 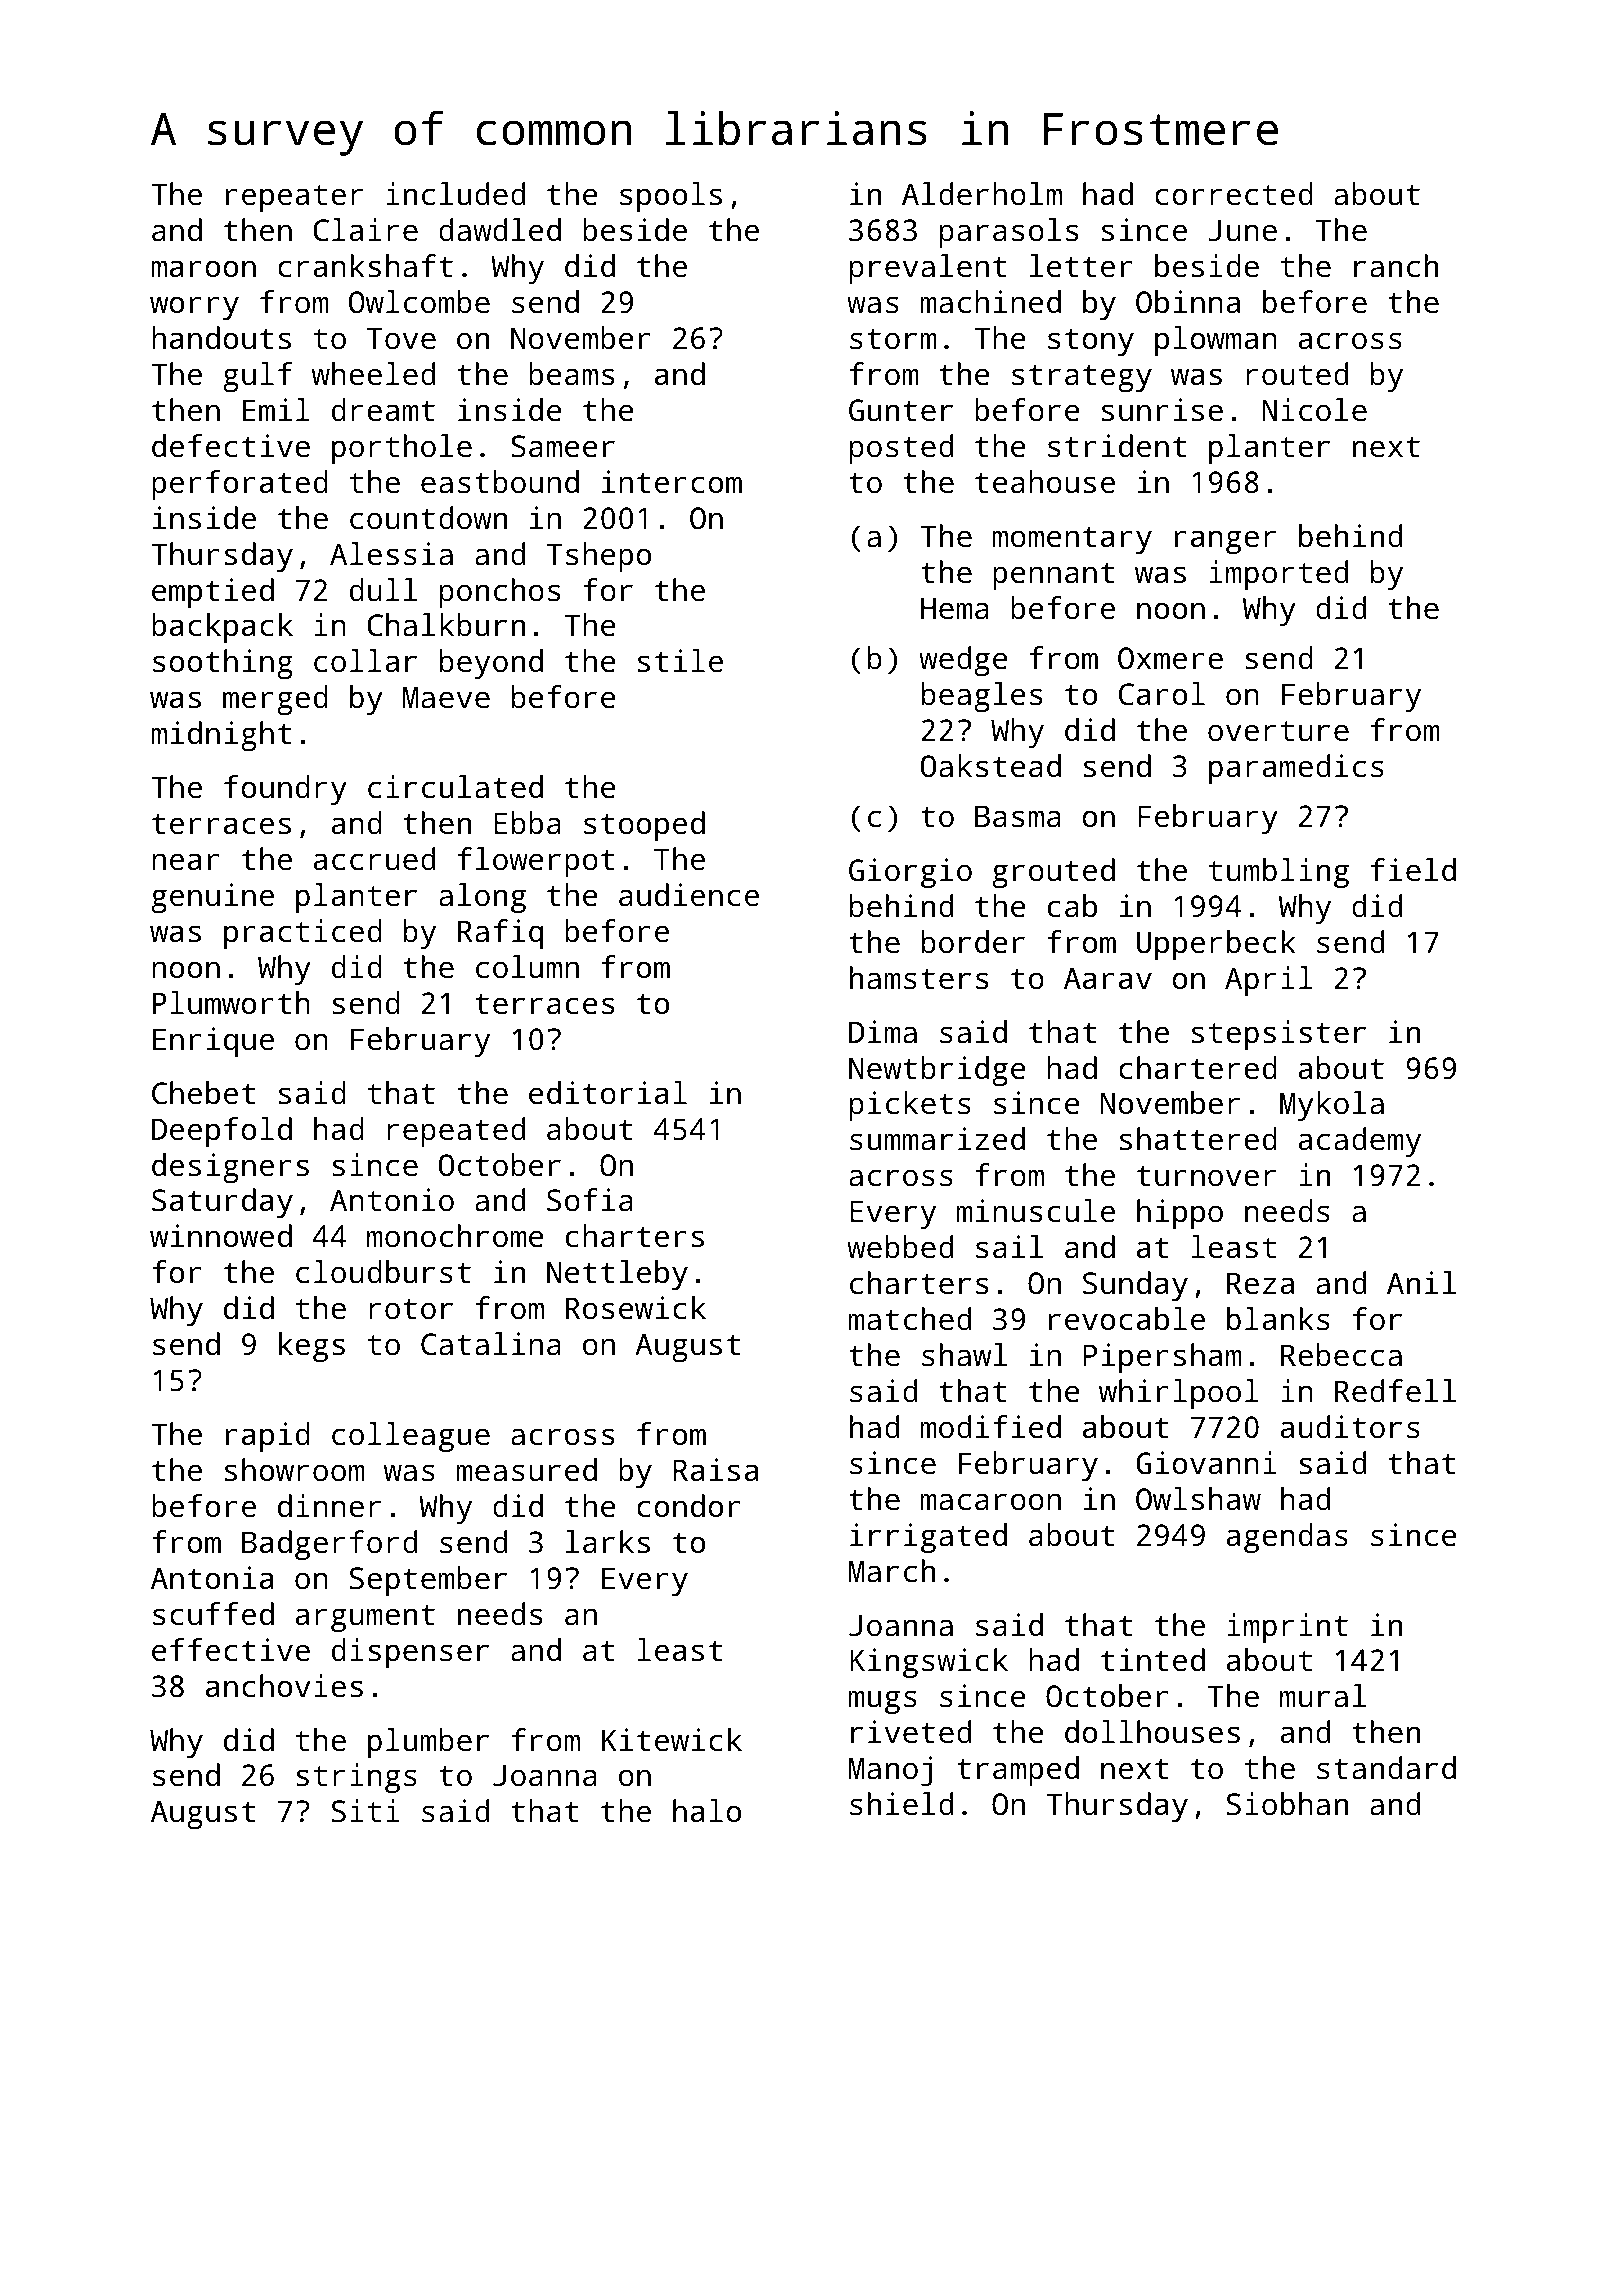 What do you see at coordinates (284, 1686) in the screenshot?
I see `anchovies` at bounding box center [284, 1686].
